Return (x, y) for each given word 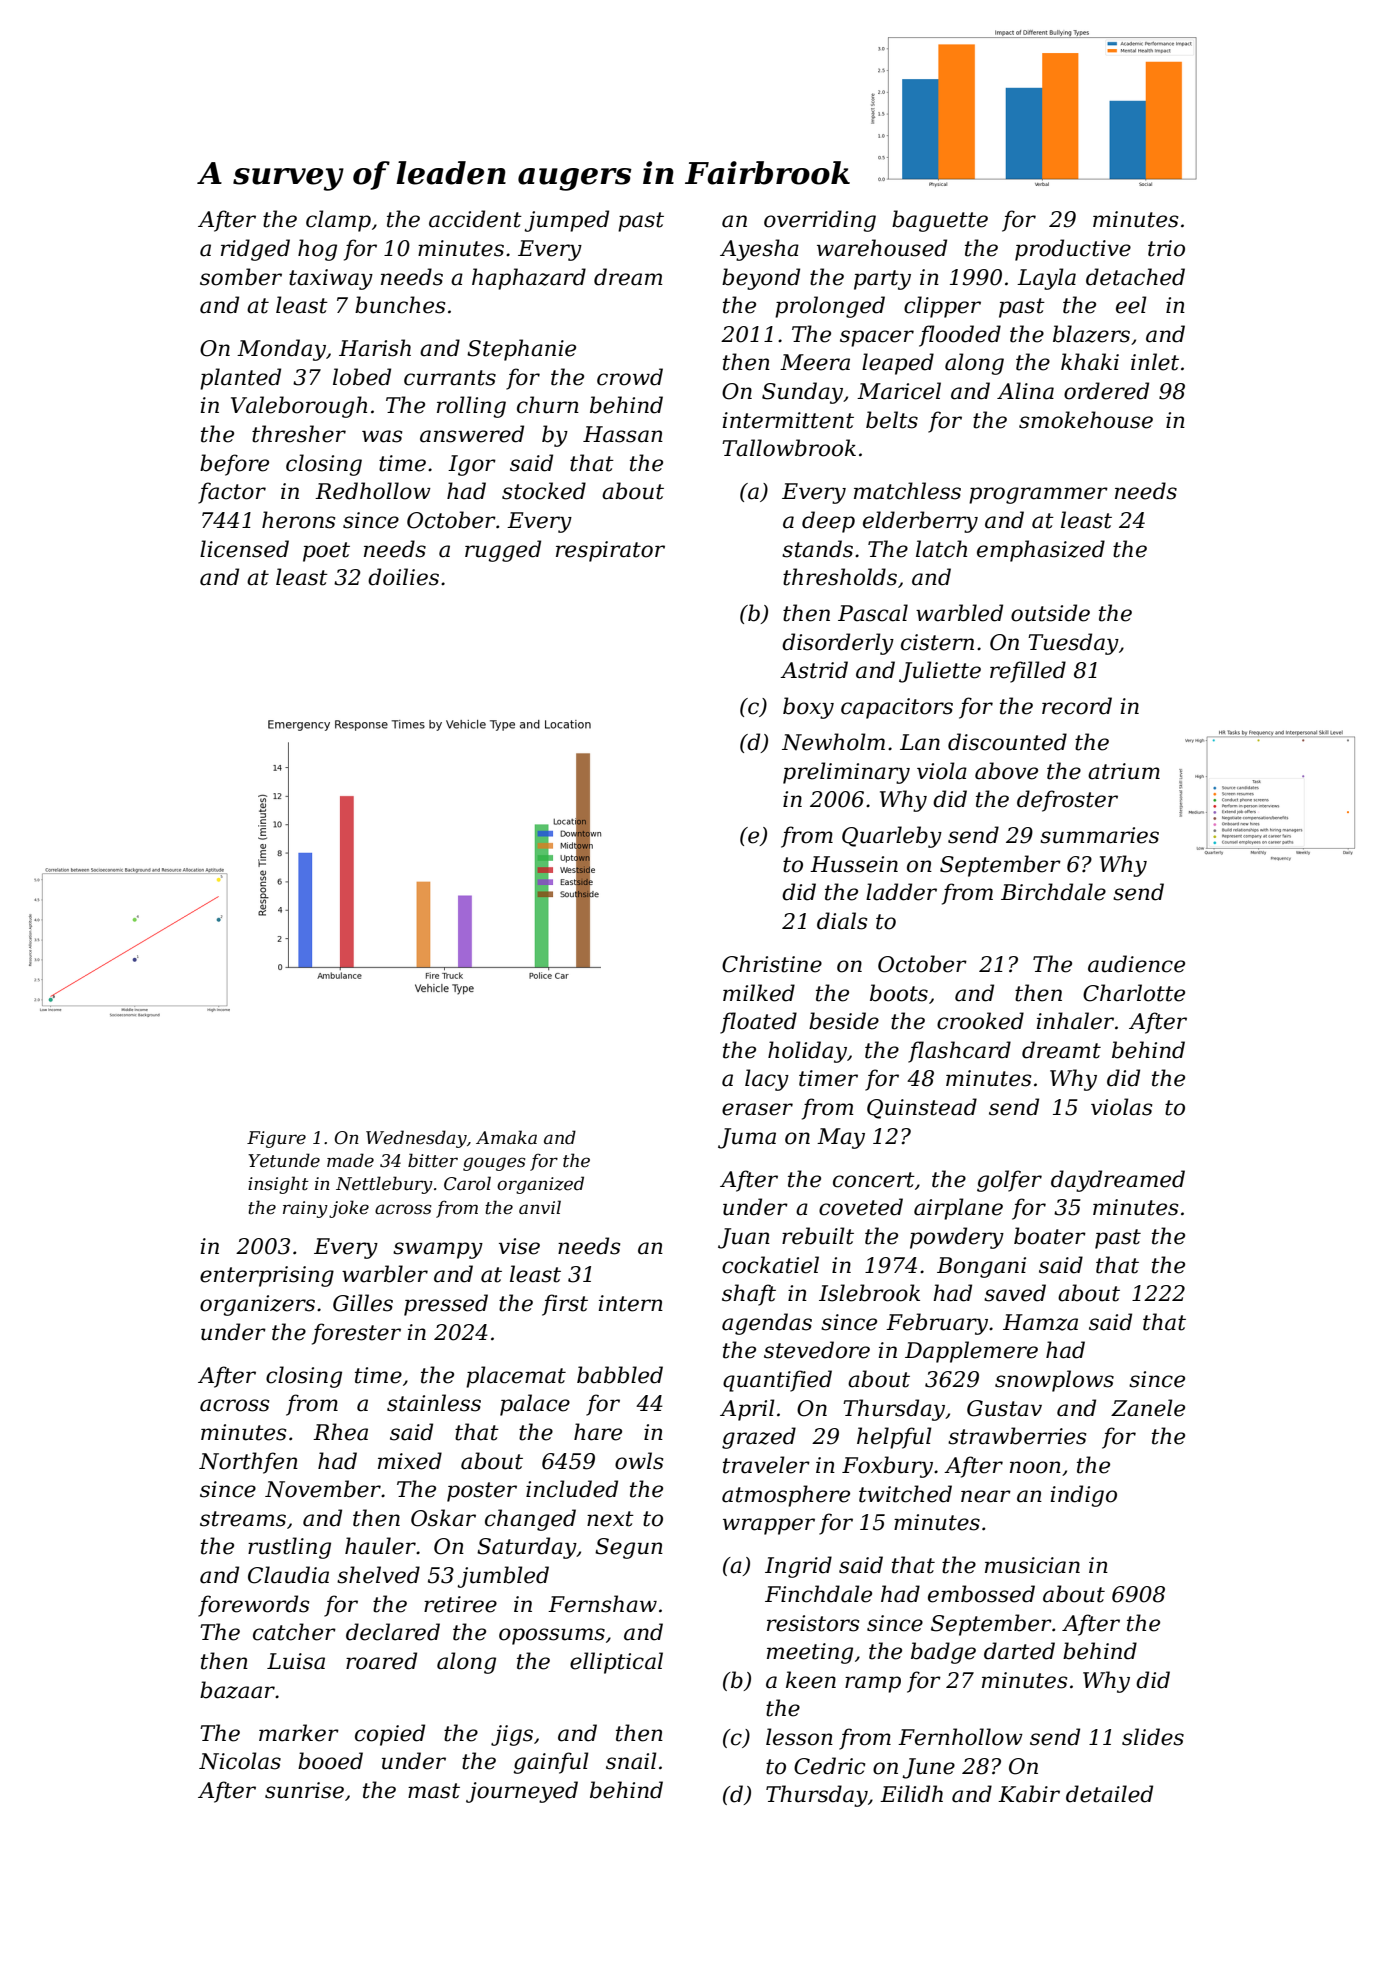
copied (390, 1735)
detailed (1109, 1794)
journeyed (522, 1792)
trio (1166, 248)
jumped (566, 221)
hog (317, 250)
